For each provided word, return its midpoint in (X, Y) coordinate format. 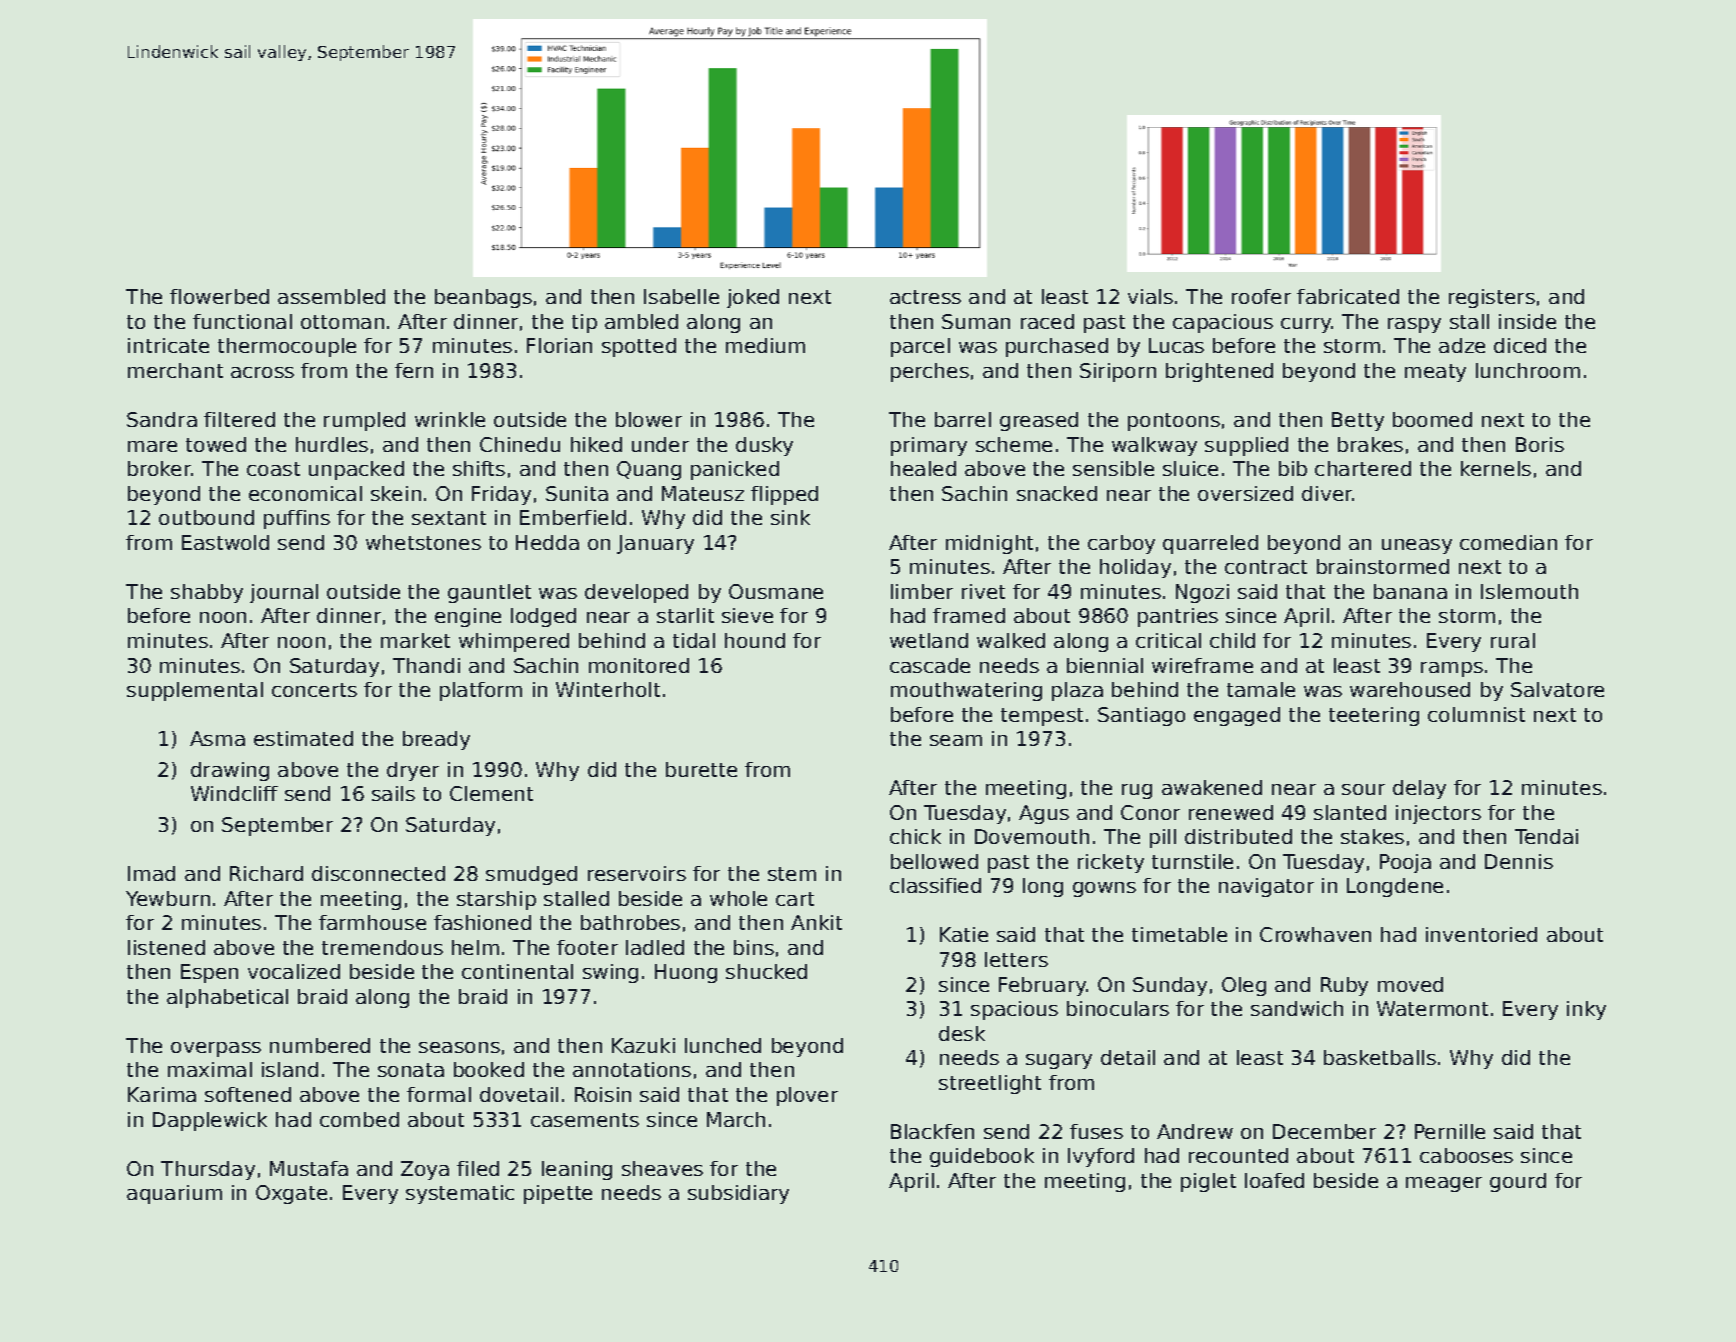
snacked (1057, 493)
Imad (151, 873)
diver (1327, 493)
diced (1520, 345)
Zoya (425, 1170)
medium (765, 345)
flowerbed (219, 296)
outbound (206, 517)
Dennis (1519, 861)
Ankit (816, 922)
